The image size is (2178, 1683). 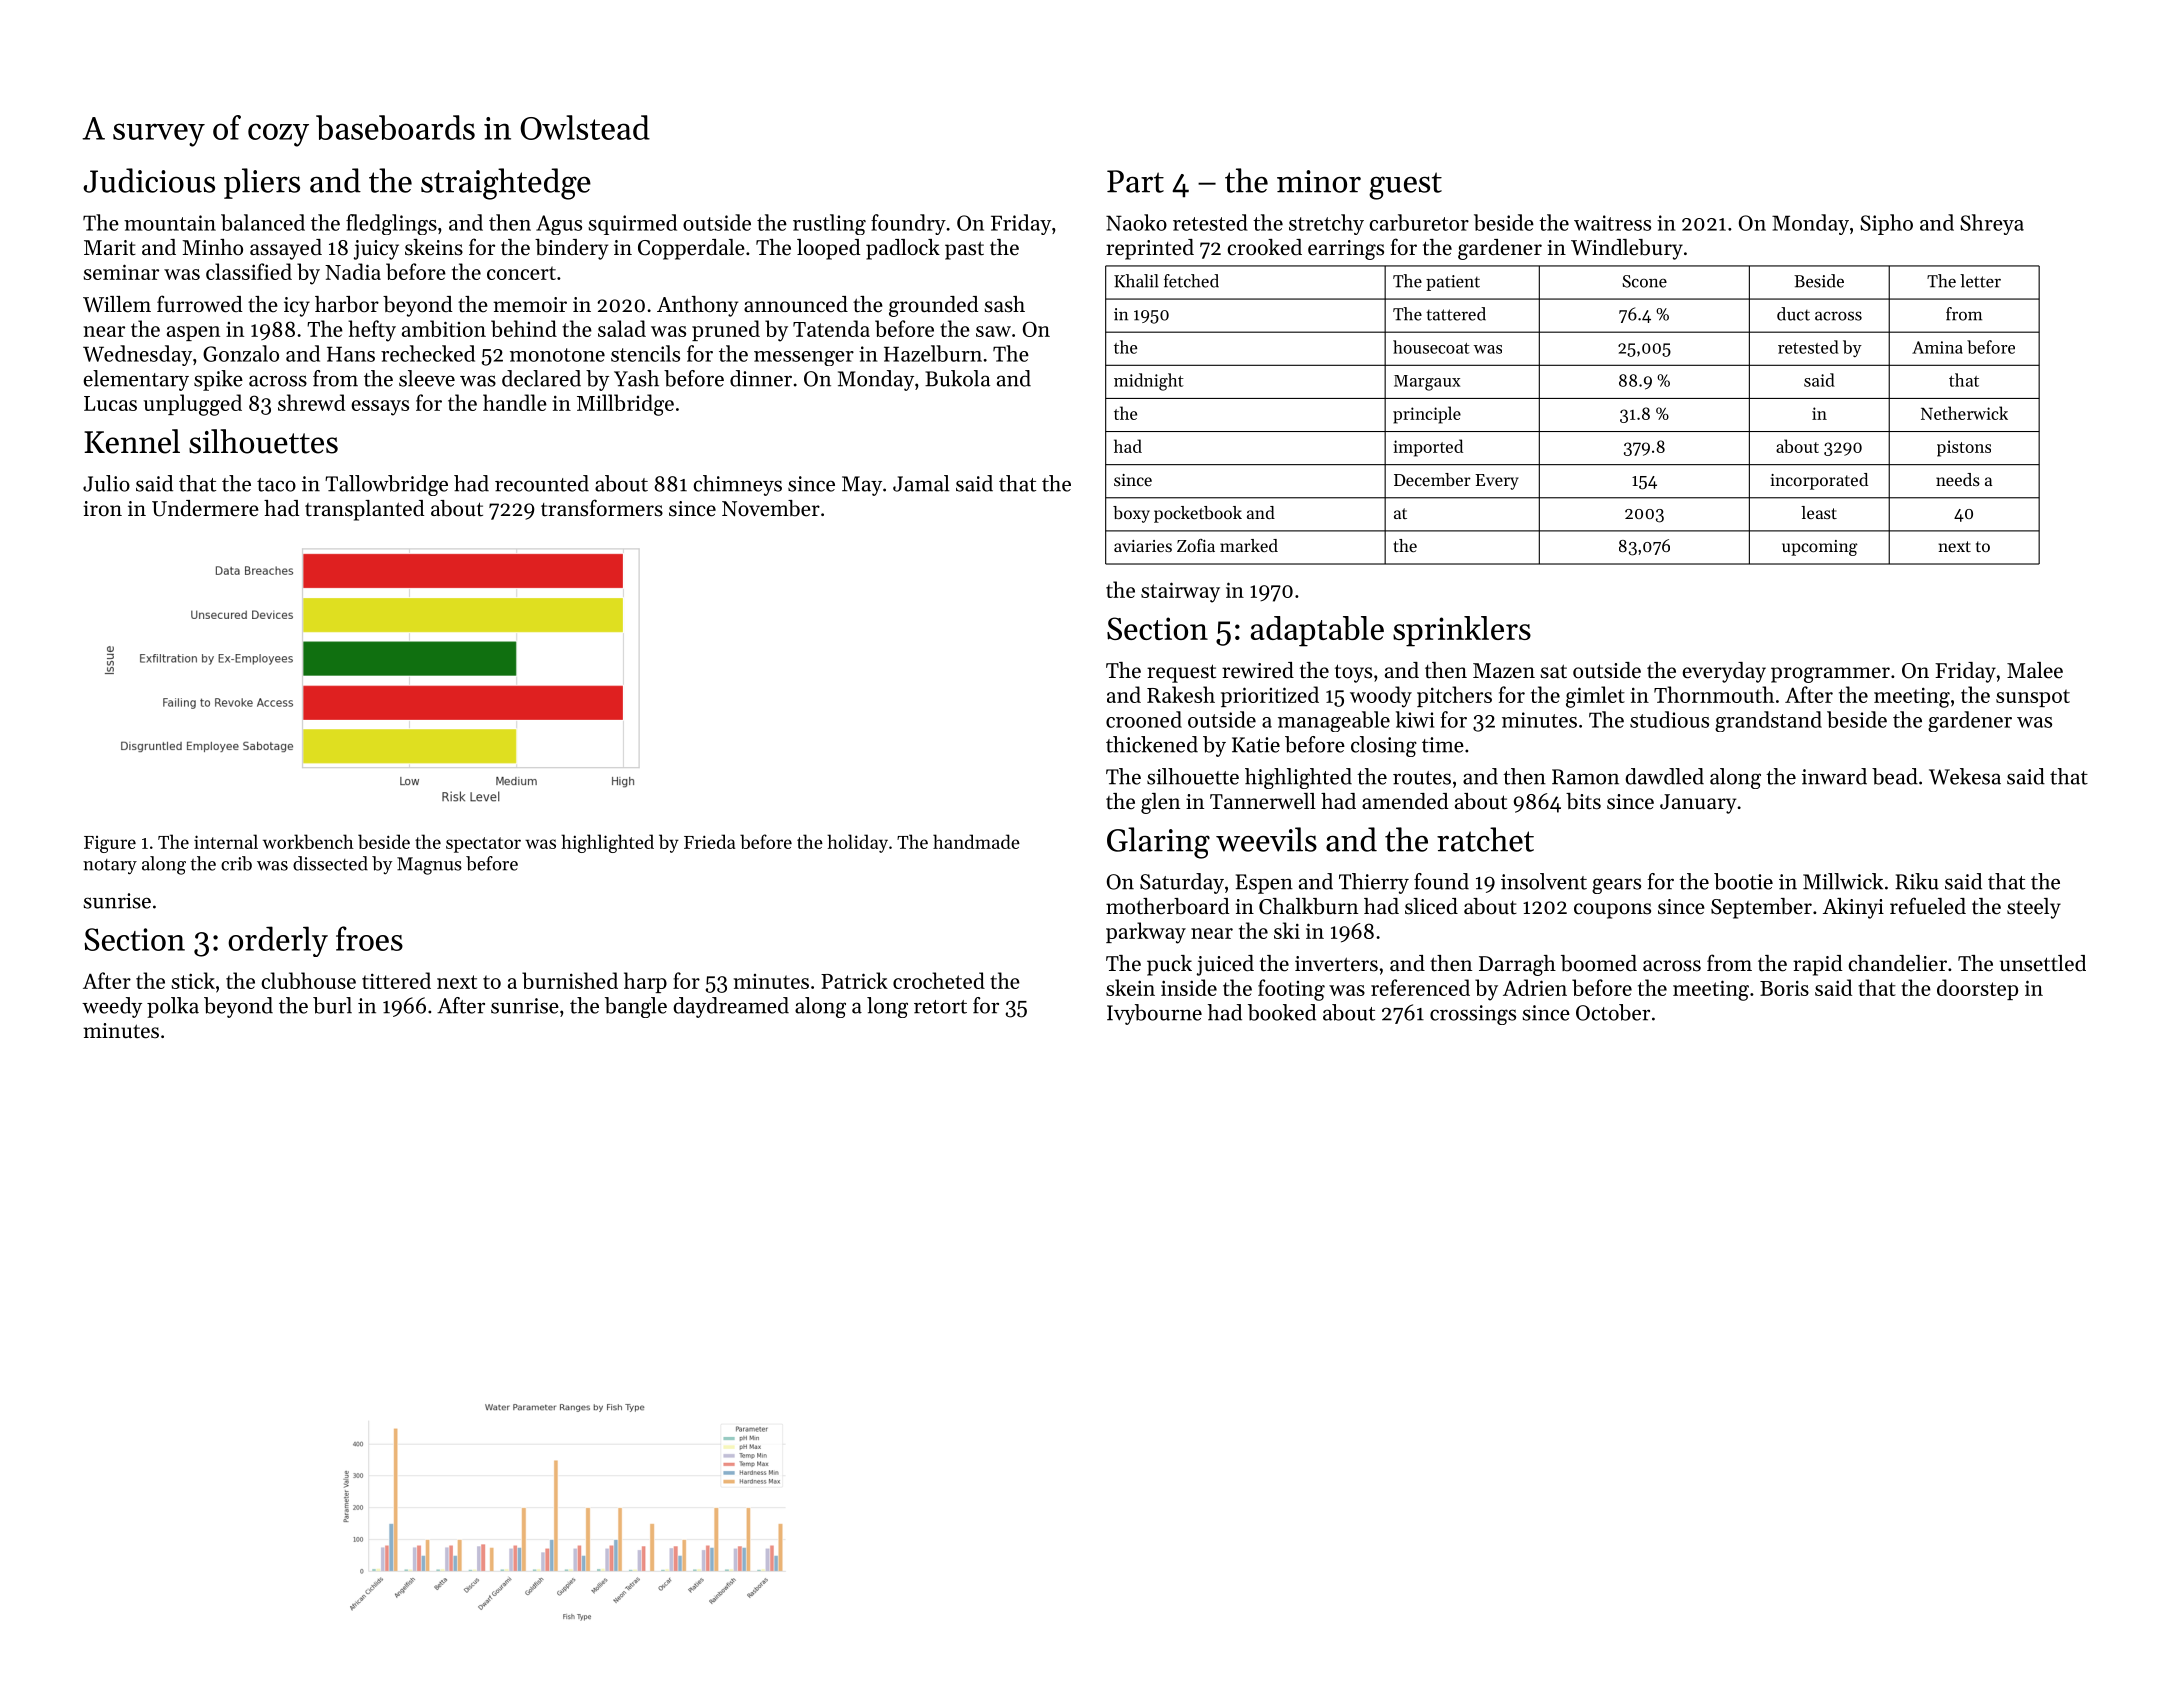 I want to click on juiced, so click(x=1225, y=965).
